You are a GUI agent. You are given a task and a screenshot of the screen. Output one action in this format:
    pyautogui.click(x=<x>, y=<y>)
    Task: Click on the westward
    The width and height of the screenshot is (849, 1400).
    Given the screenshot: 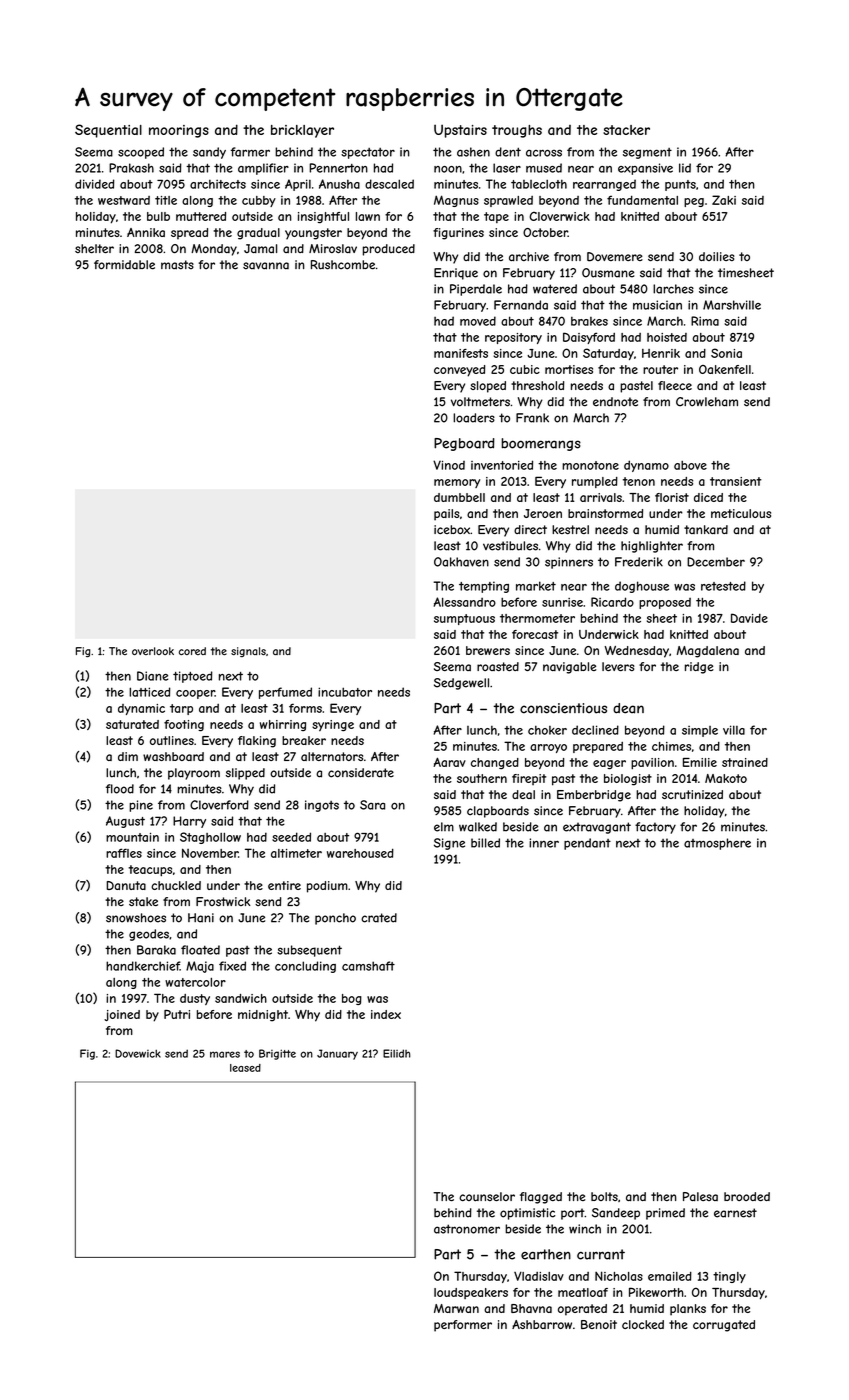 What is the action you would take?
    pyautogui.click(x=124, y=200)
